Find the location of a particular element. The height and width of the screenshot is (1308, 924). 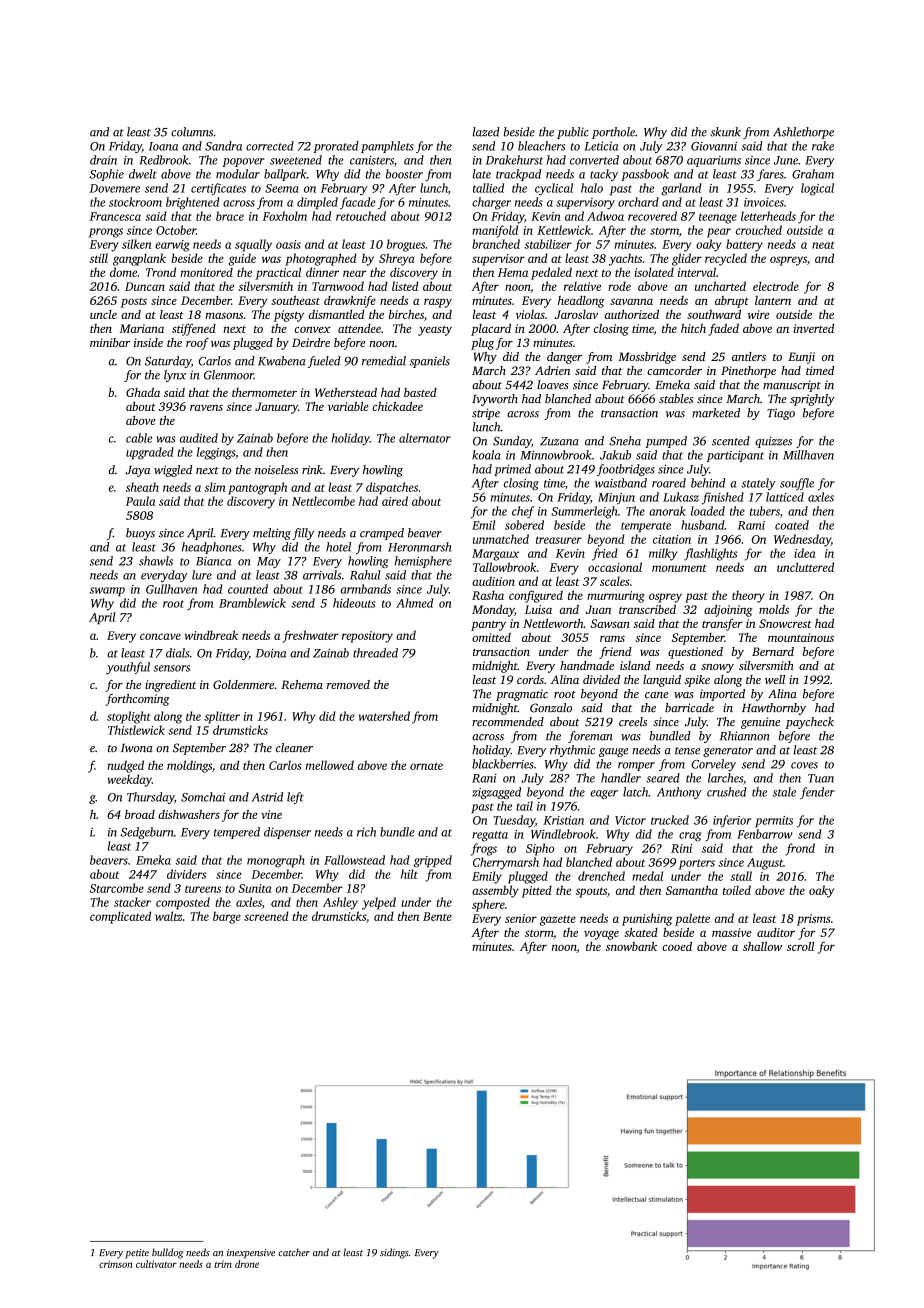

Goldenmere is located at coordinates (243, 684).
